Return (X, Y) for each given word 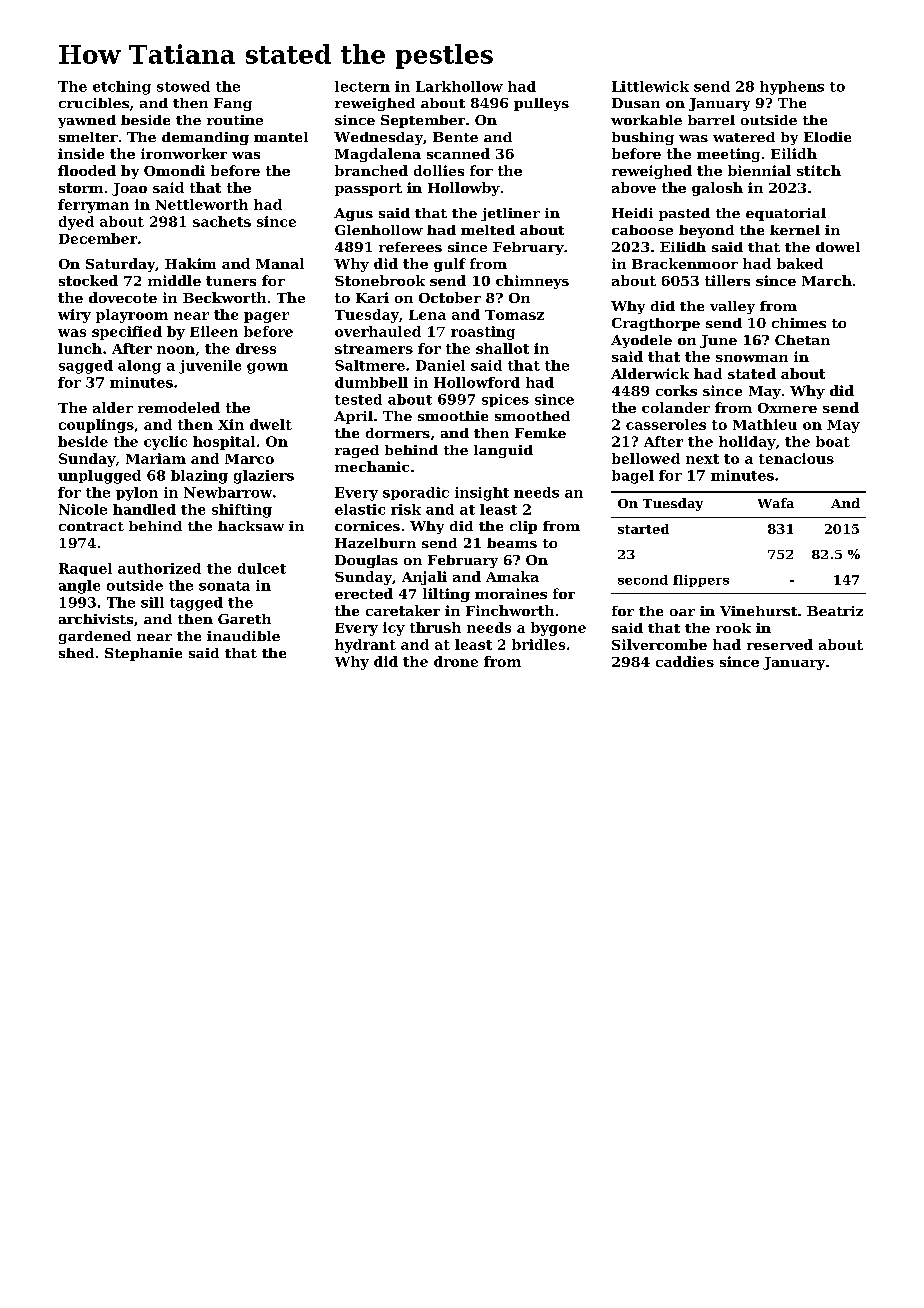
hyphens (792, 88)
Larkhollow (459, 86)
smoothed (532, 416)
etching (122, 88)
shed (76, 653)
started (643, 529)
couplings (96, 426)
